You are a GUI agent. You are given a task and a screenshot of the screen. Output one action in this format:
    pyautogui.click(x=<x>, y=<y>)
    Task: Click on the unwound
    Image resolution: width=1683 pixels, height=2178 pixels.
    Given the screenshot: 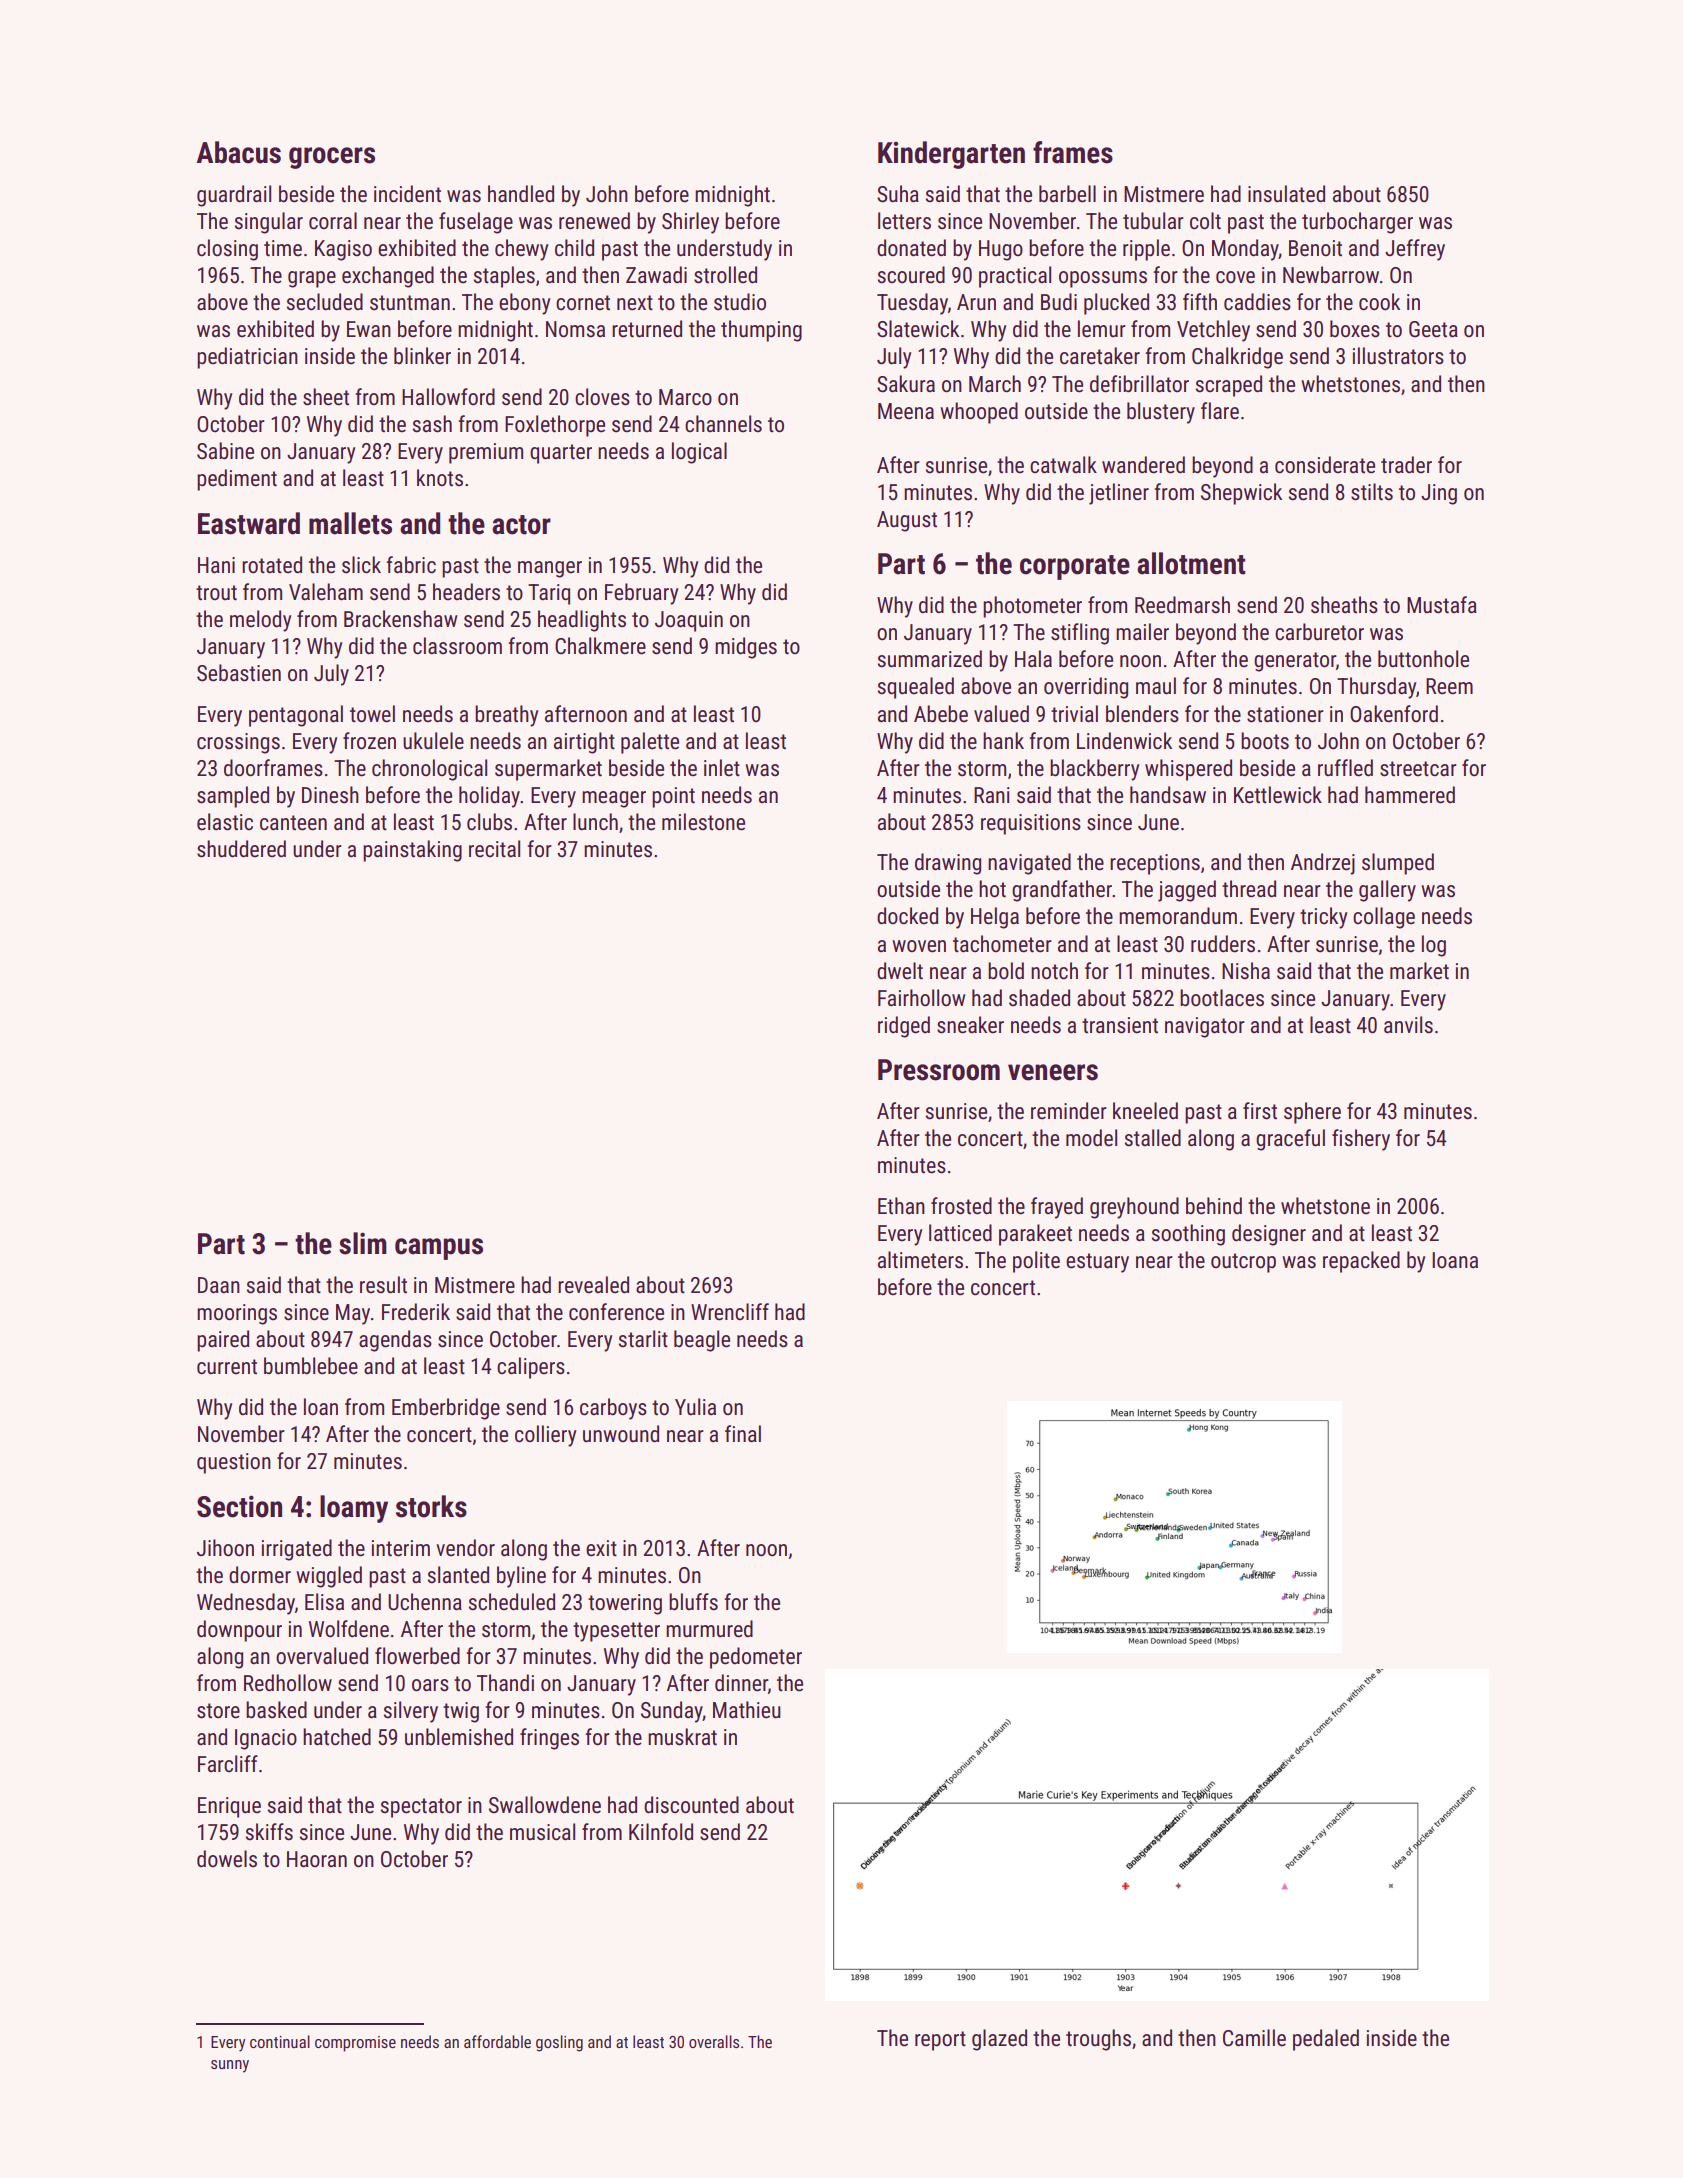 What is the action you would take?
    pyautogui.click(x=621, y=1434)
